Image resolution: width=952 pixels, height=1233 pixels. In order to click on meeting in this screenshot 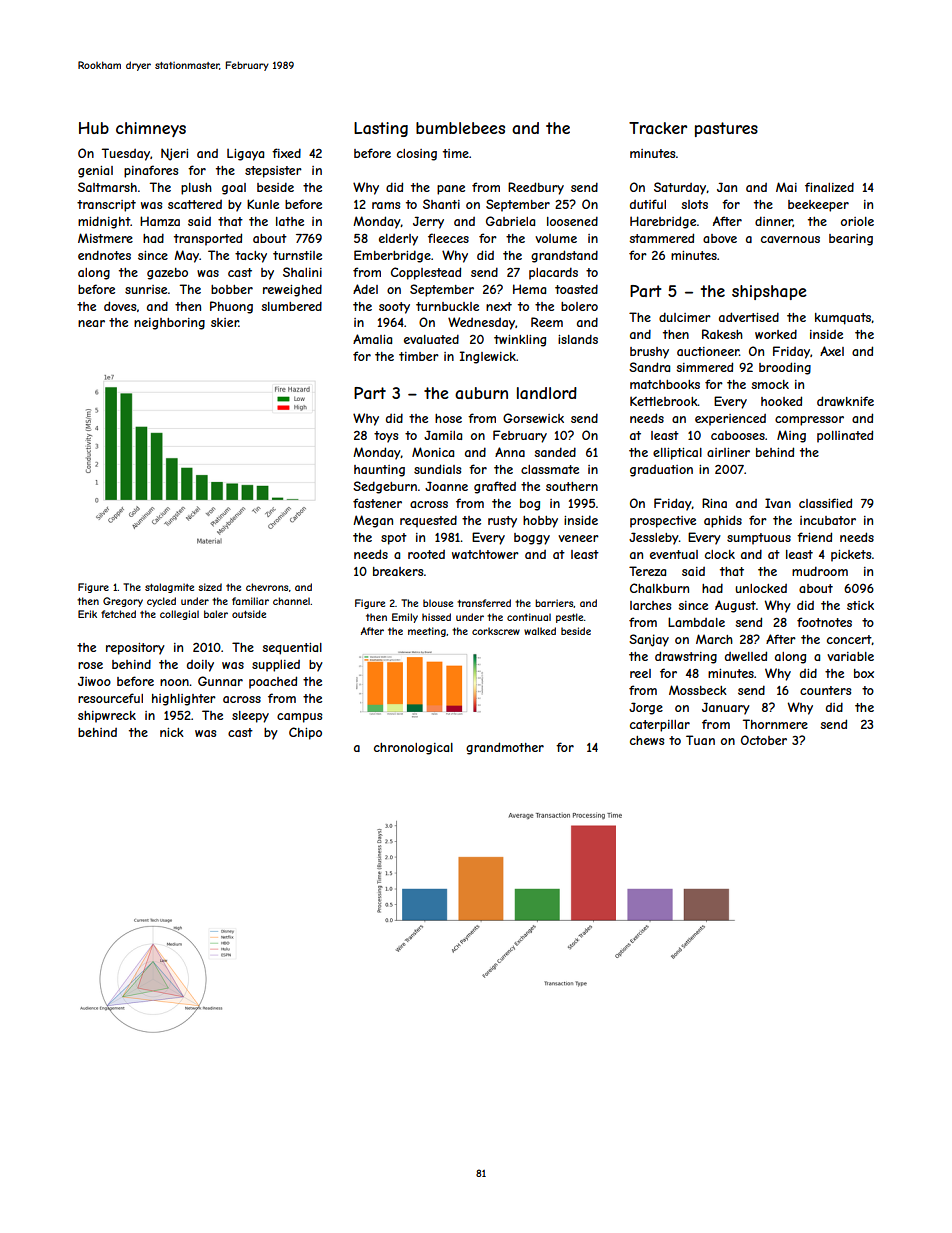, I will do `click(427, 632)`.
